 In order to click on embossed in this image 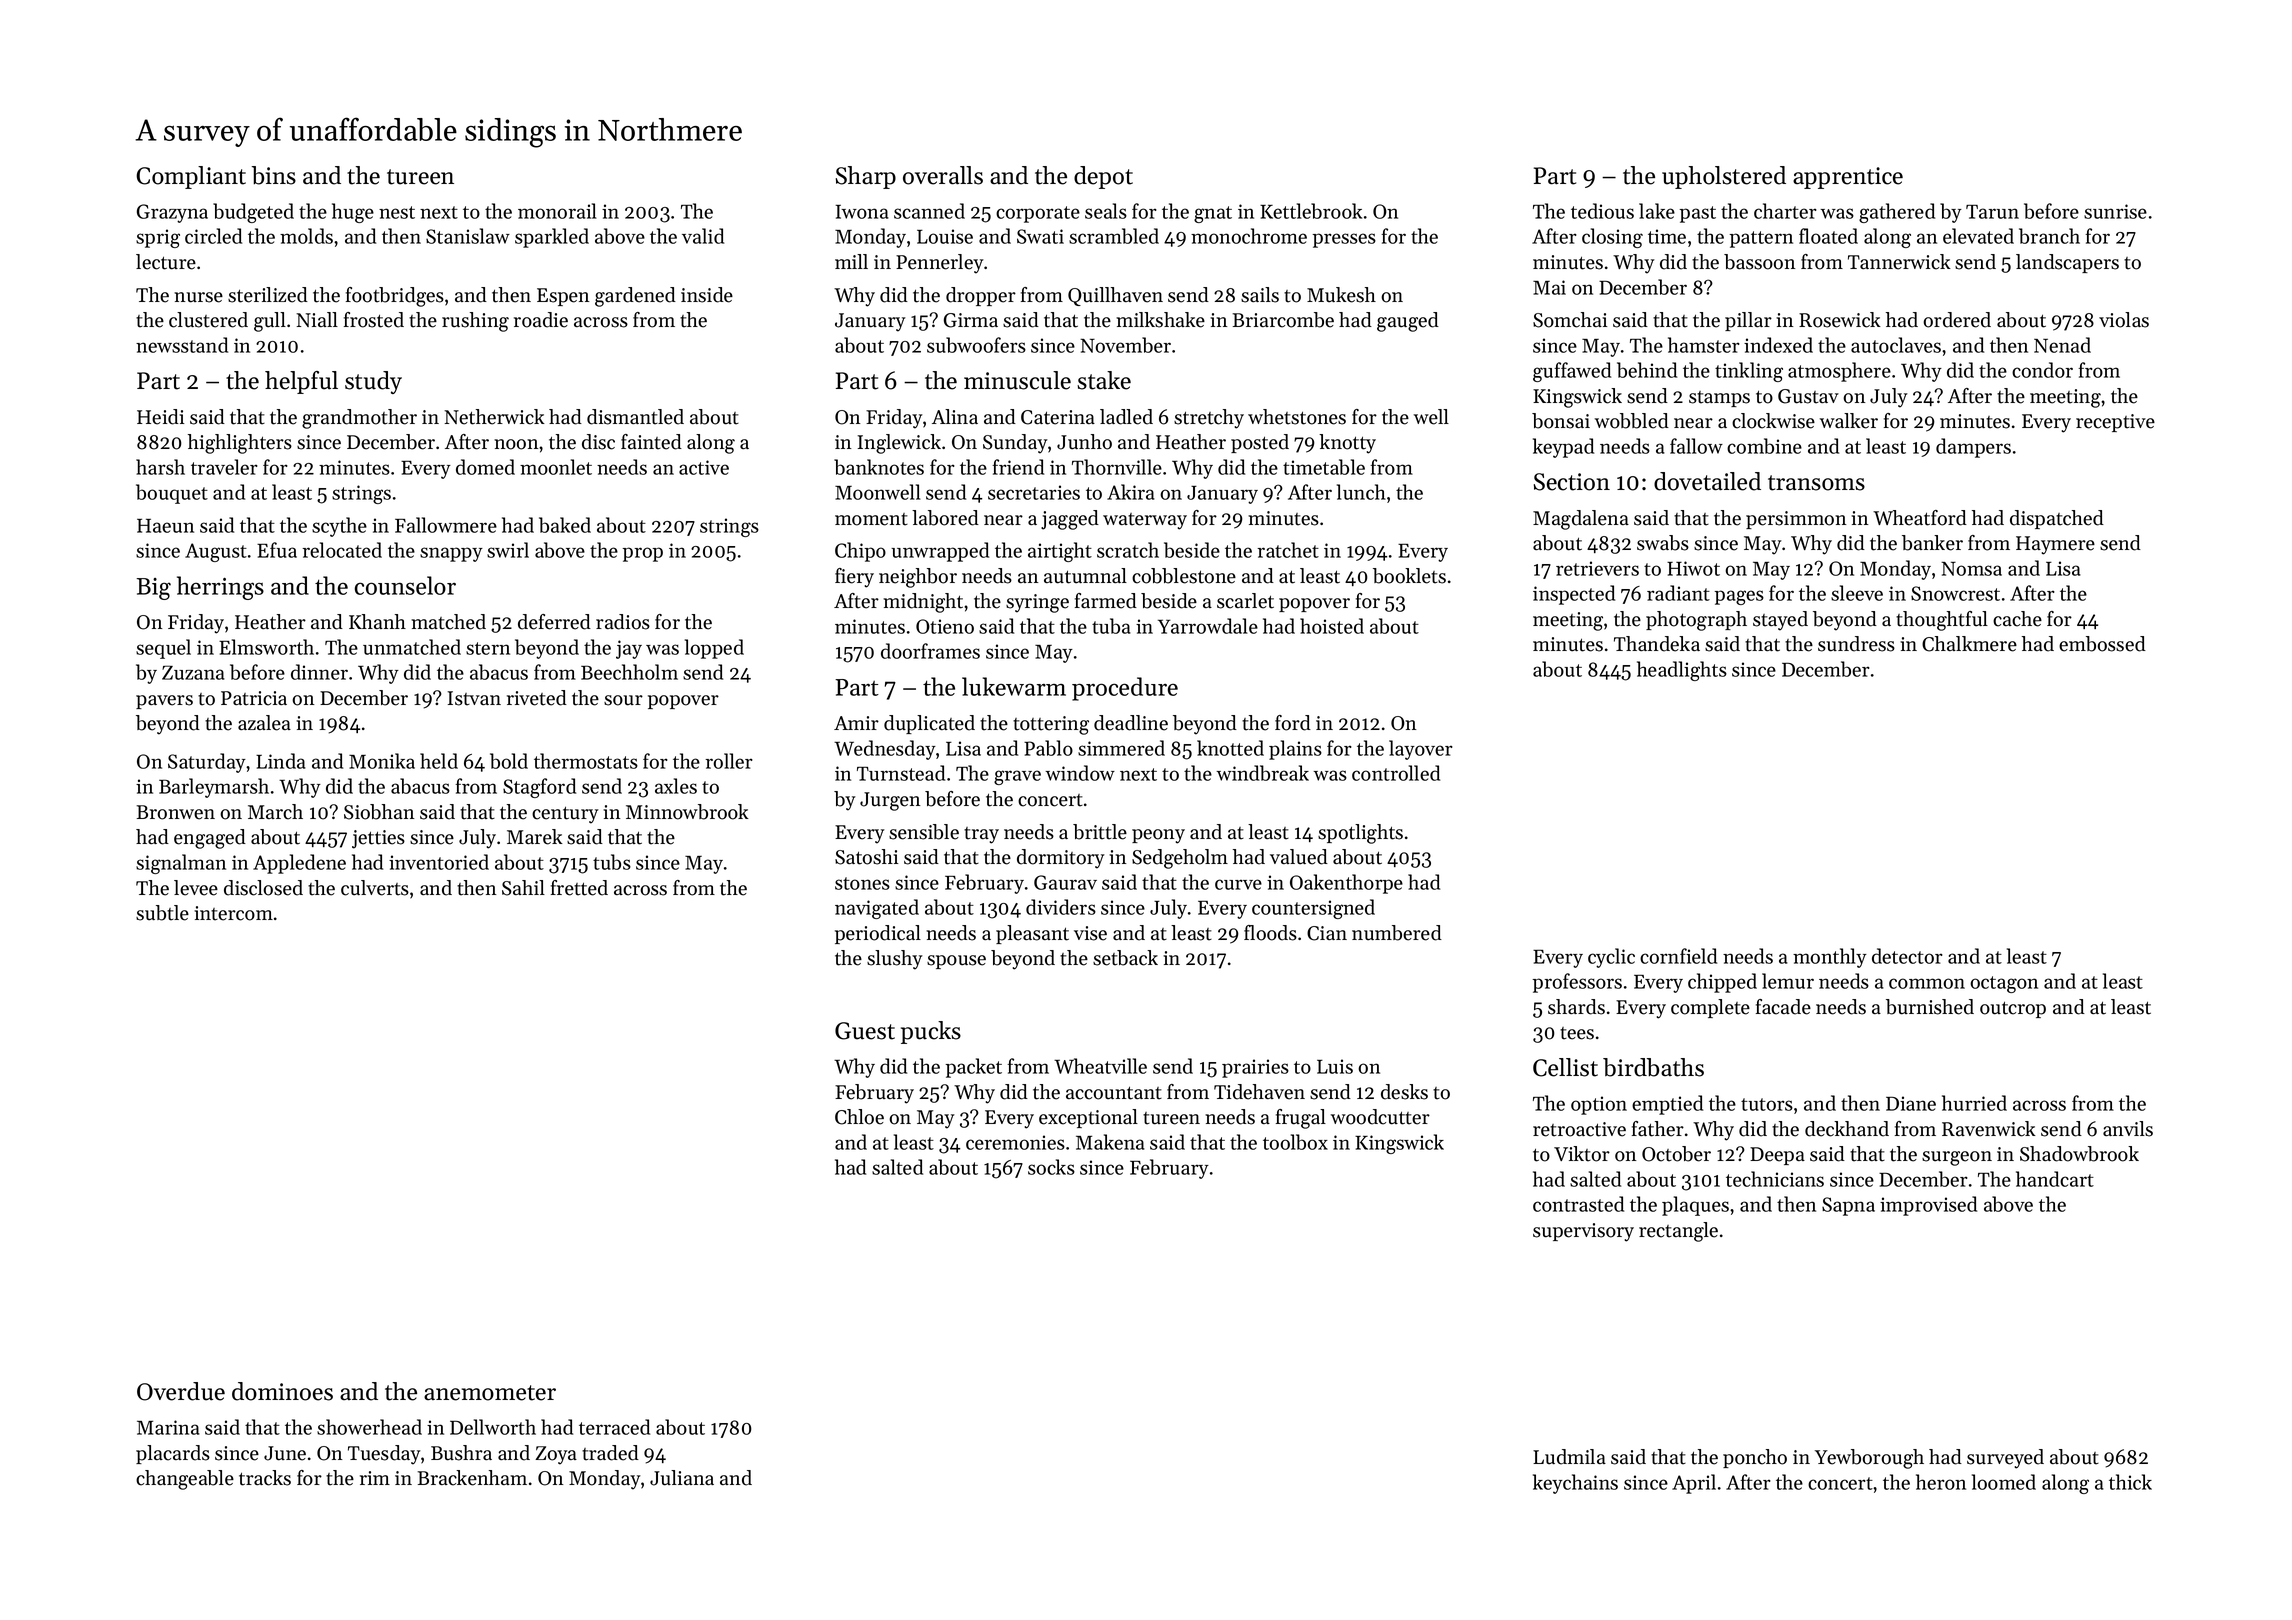, I will do `click(2102, 644)`.
